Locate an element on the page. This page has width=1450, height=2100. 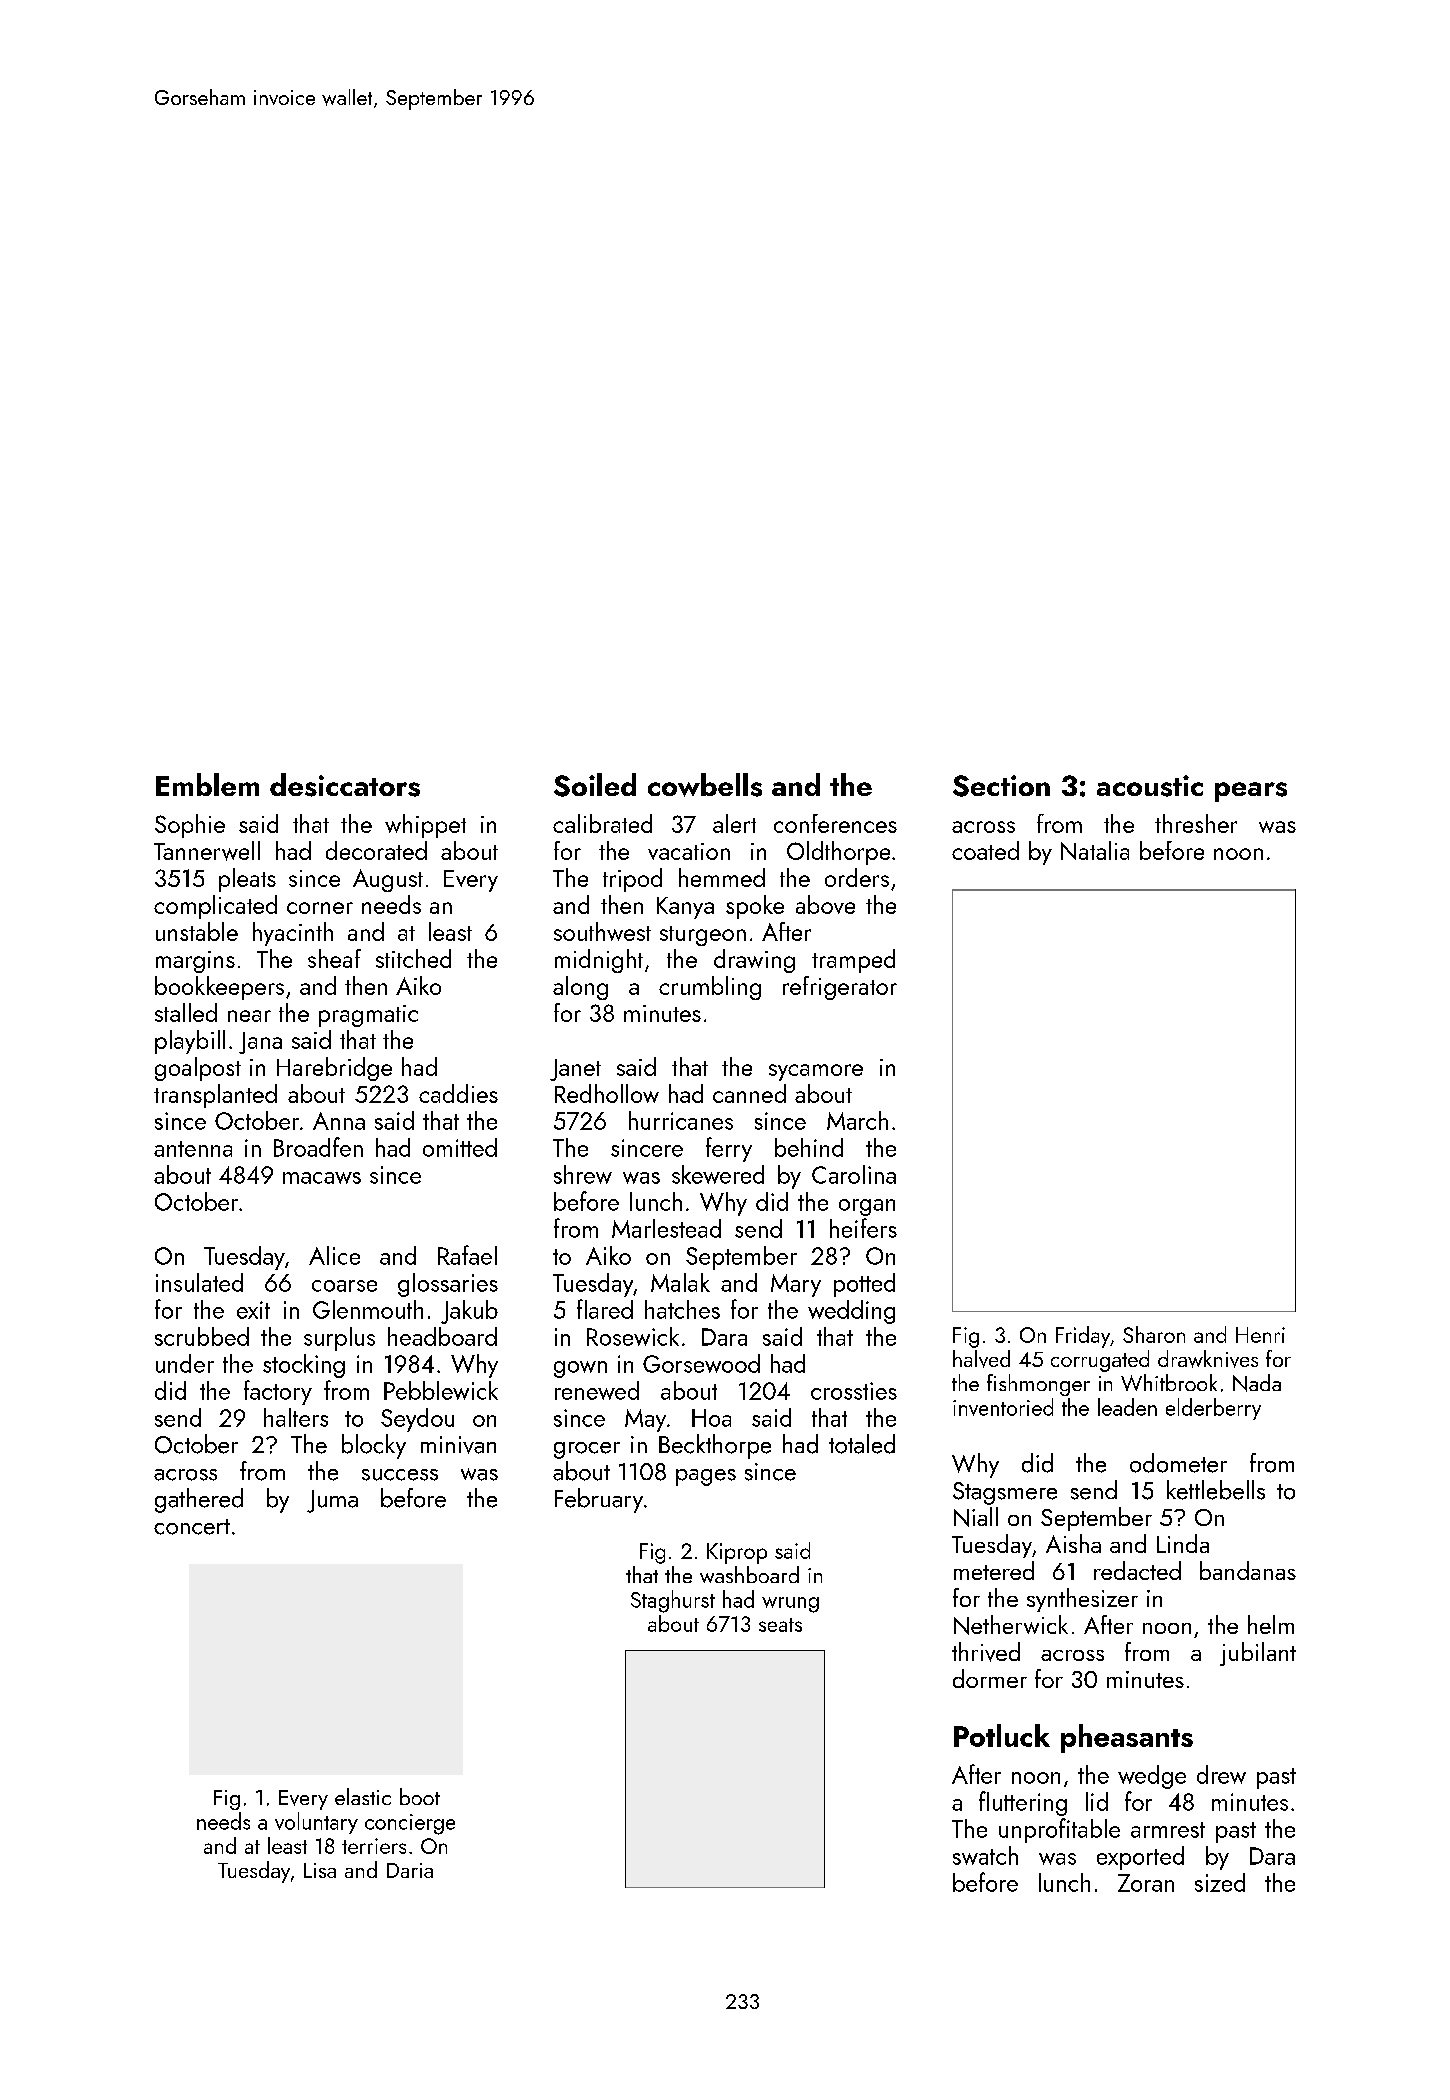
Carolina is located at coordinates (854, 1174).
